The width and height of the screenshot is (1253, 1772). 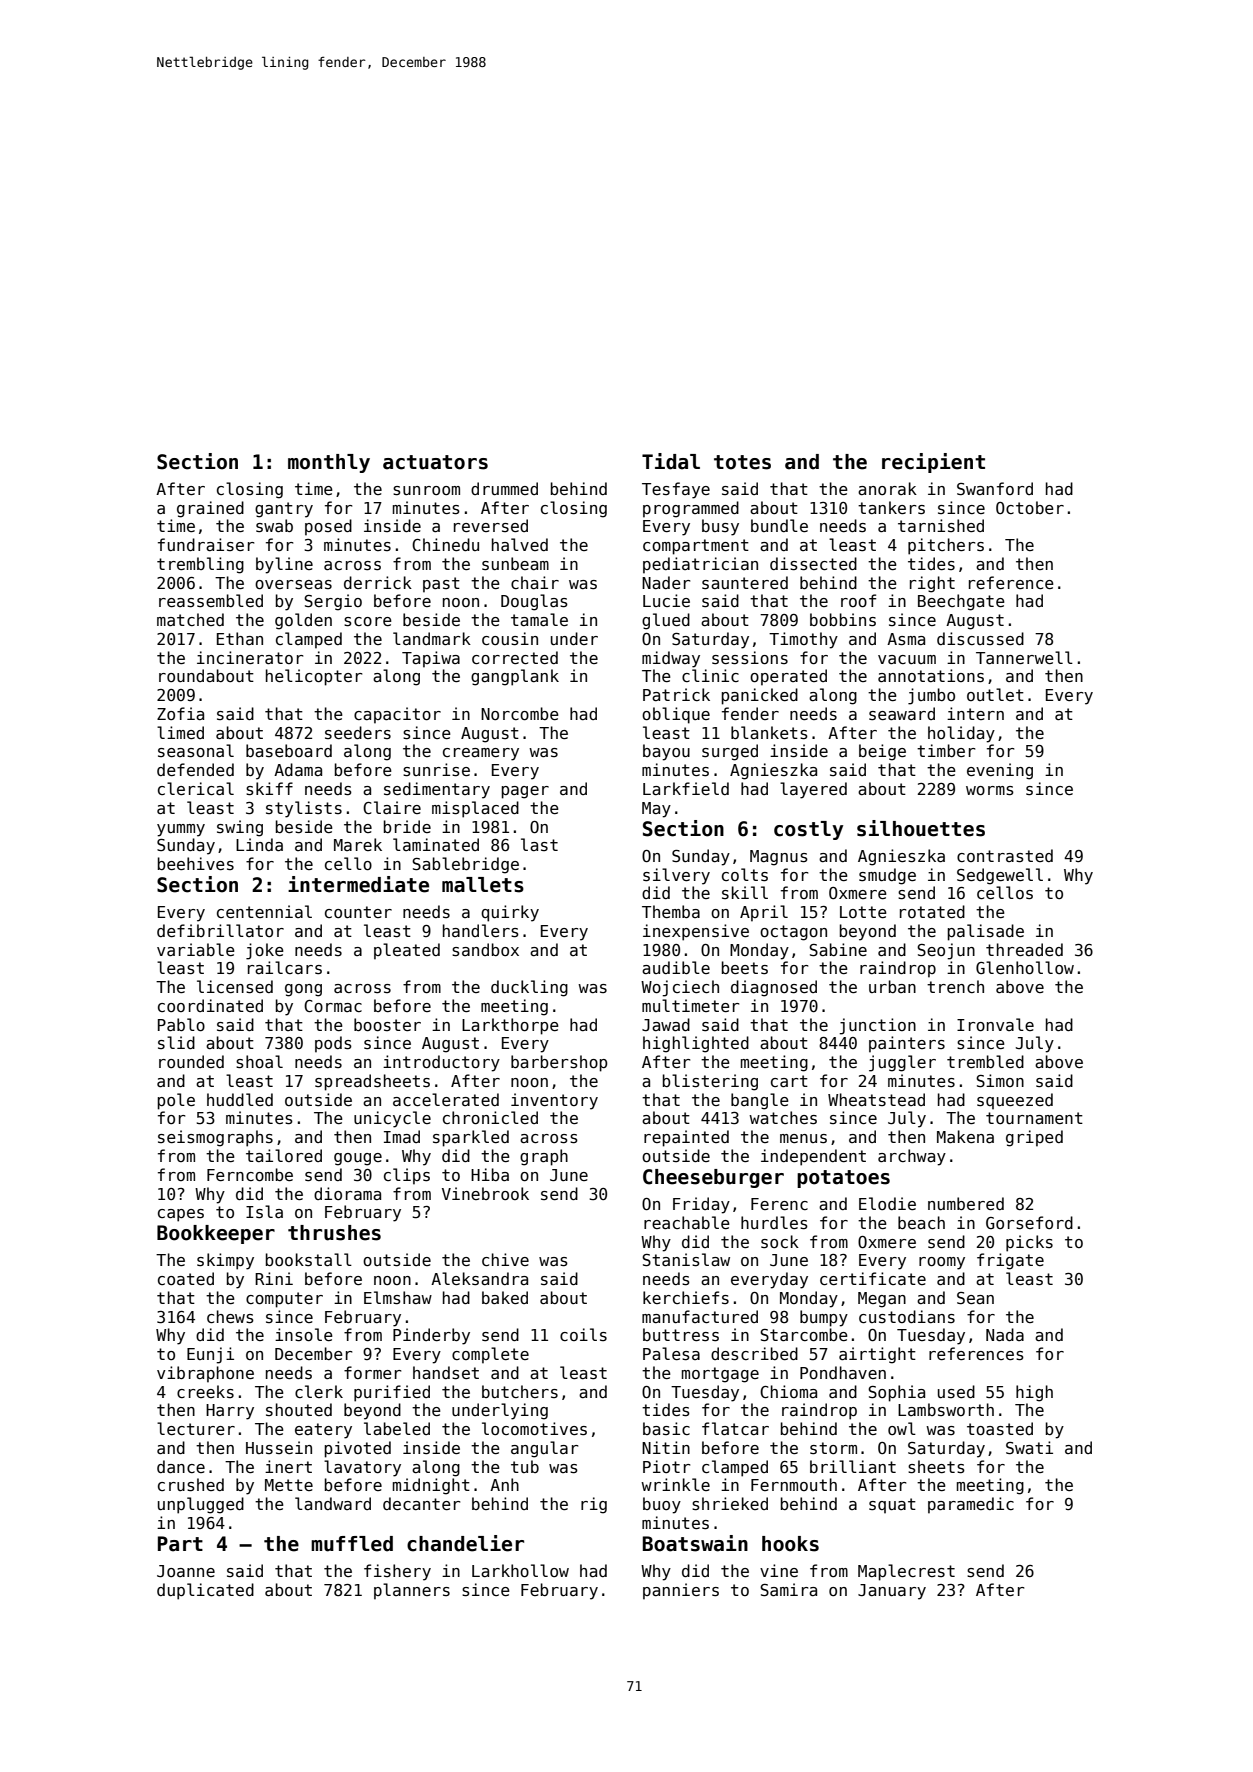 I want to click on tournament, so click(x=1034, y=1118).
